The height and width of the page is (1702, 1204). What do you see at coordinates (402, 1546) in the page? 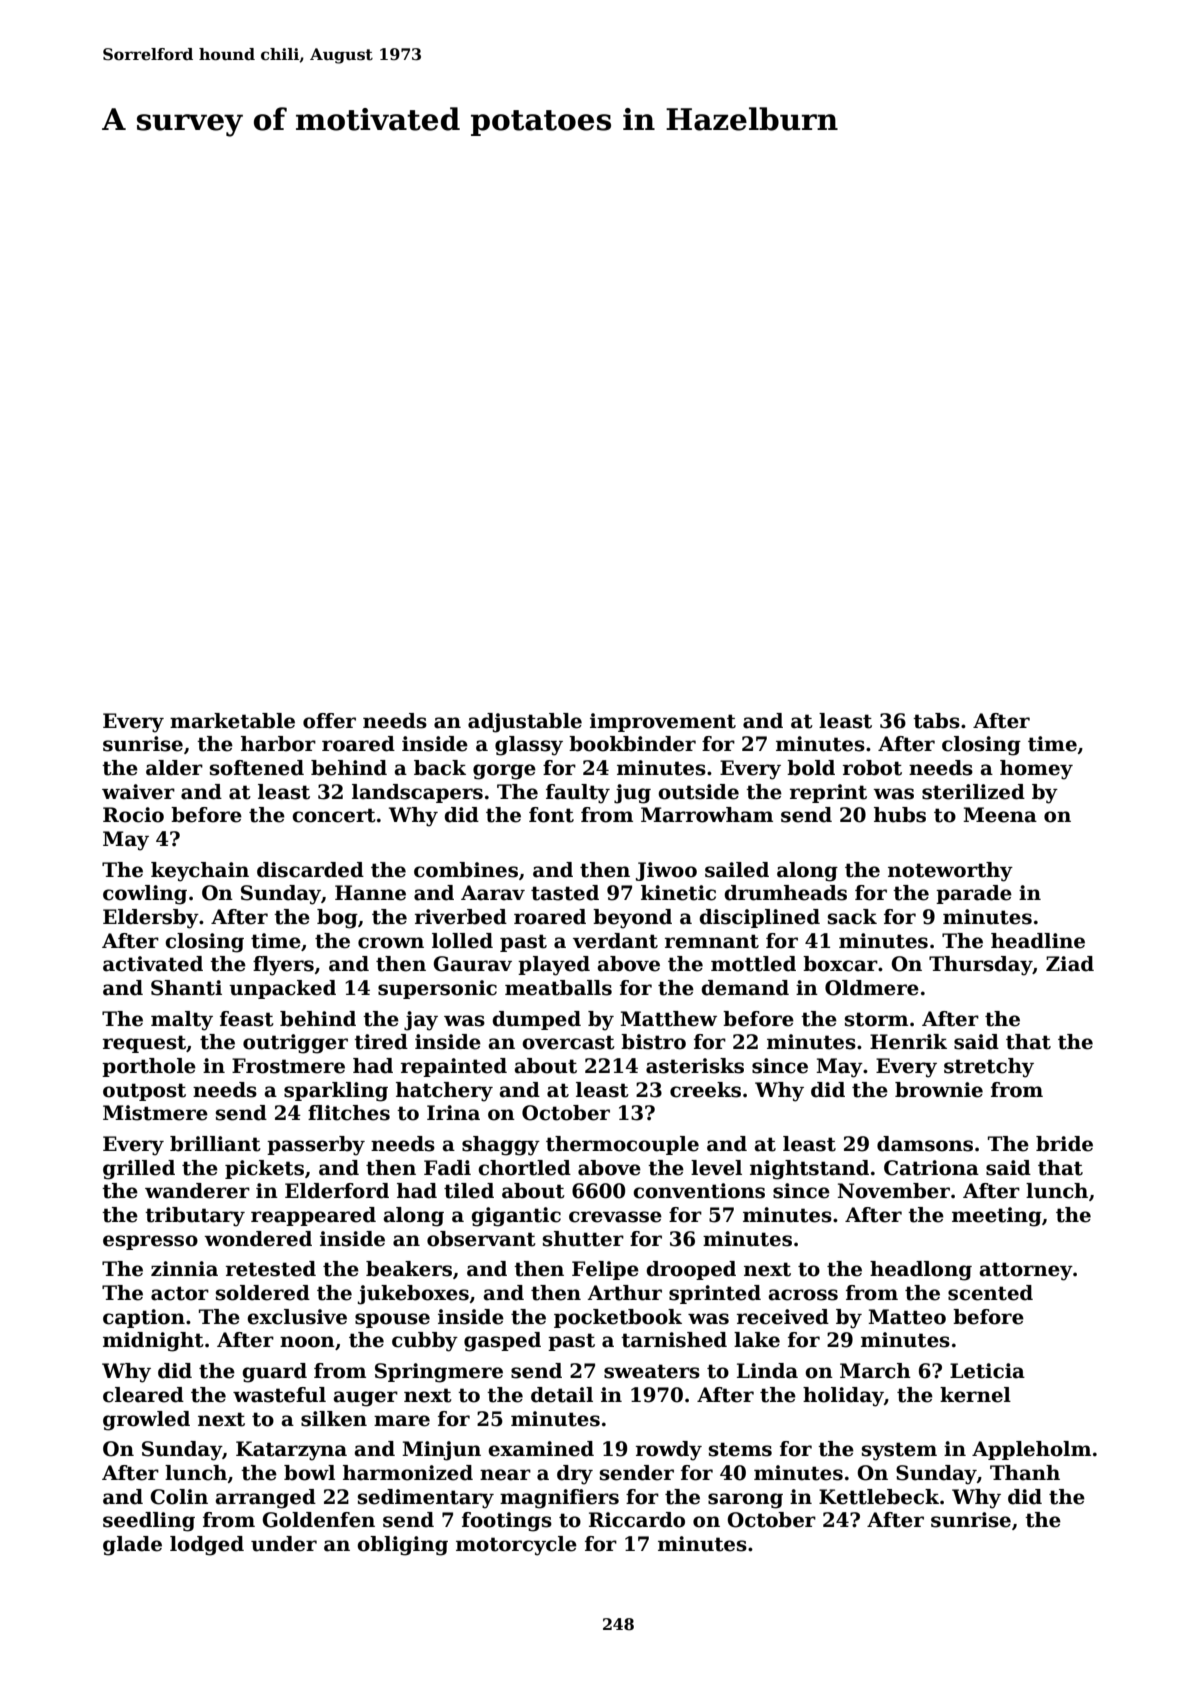
I see `obliging` at bounding box center [402, 1546].
